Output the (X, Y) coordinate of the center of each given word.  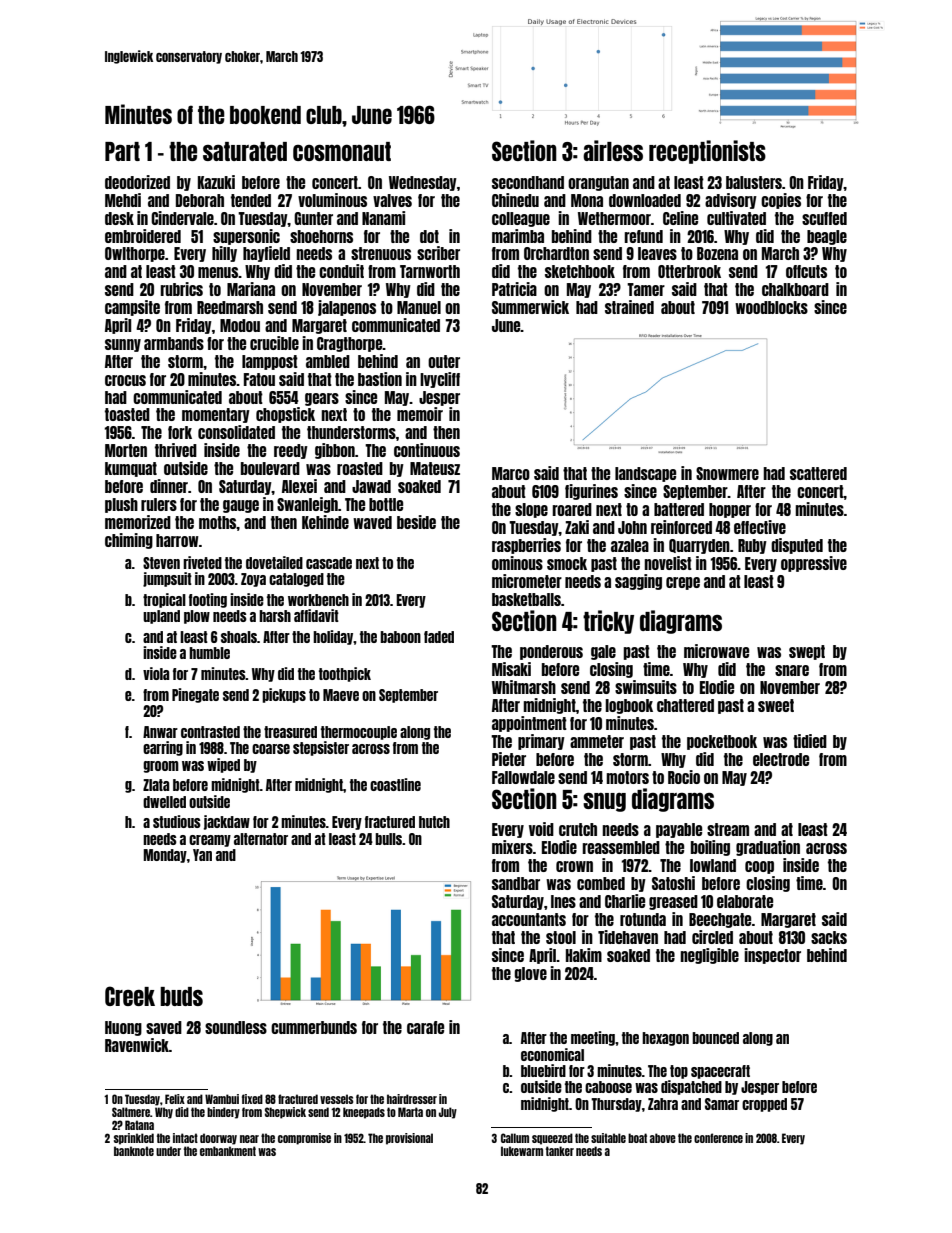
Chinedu (515, 200)
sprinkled (134, 1139)
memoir (420, 414)
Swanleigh (307, 505)
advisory (731, 201)
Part (122, 151)
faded (439, 637)
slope (531, 510)
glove (530, 974)
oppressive (814, 564)
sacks (829, 937)
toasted (127, 414)
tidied (810, 741)
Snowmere (727, 473)
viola (156, 673)
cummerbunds (314, 1027)
